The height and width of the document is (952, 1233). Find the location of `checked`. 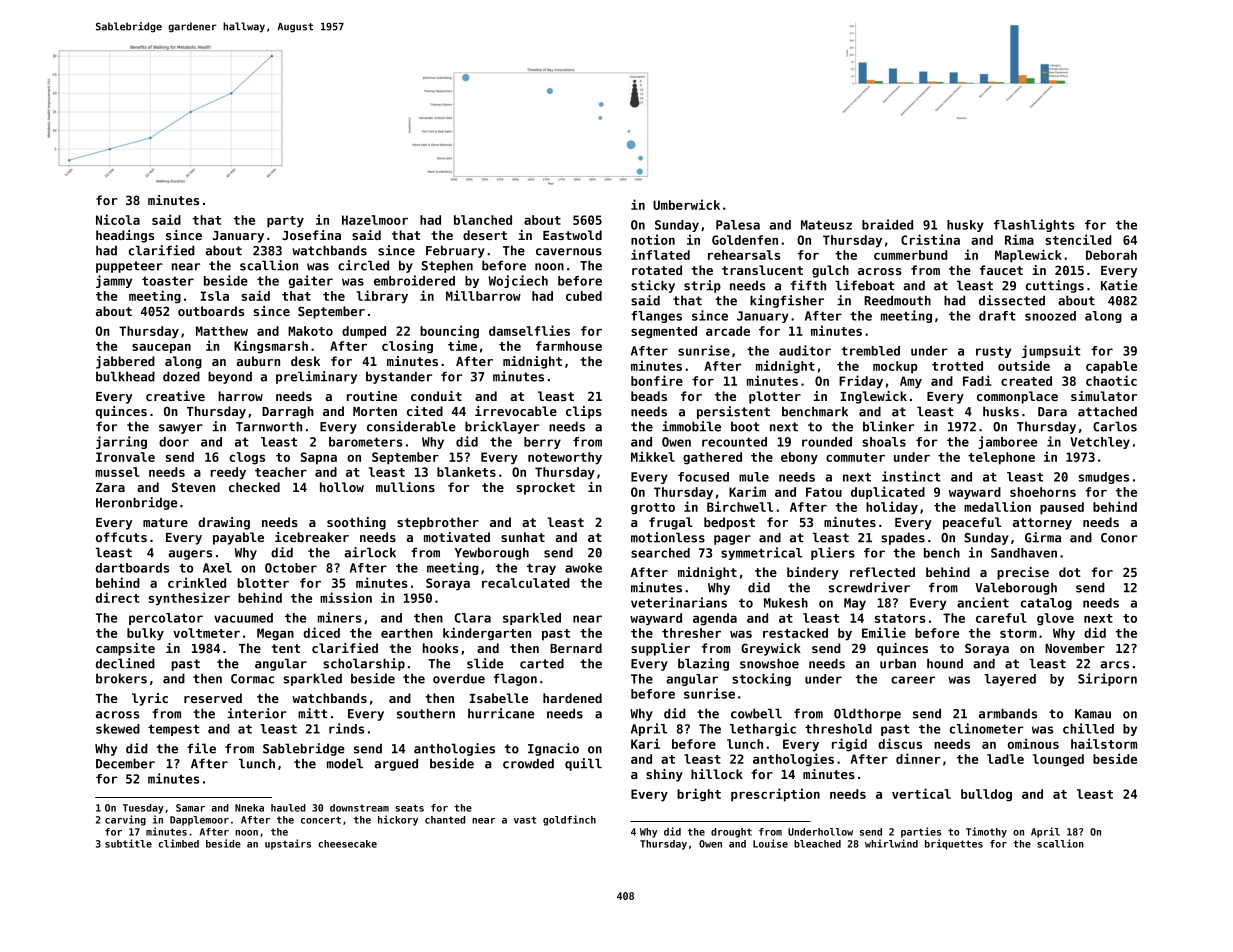

checked is located at coordinates (254, 487).
